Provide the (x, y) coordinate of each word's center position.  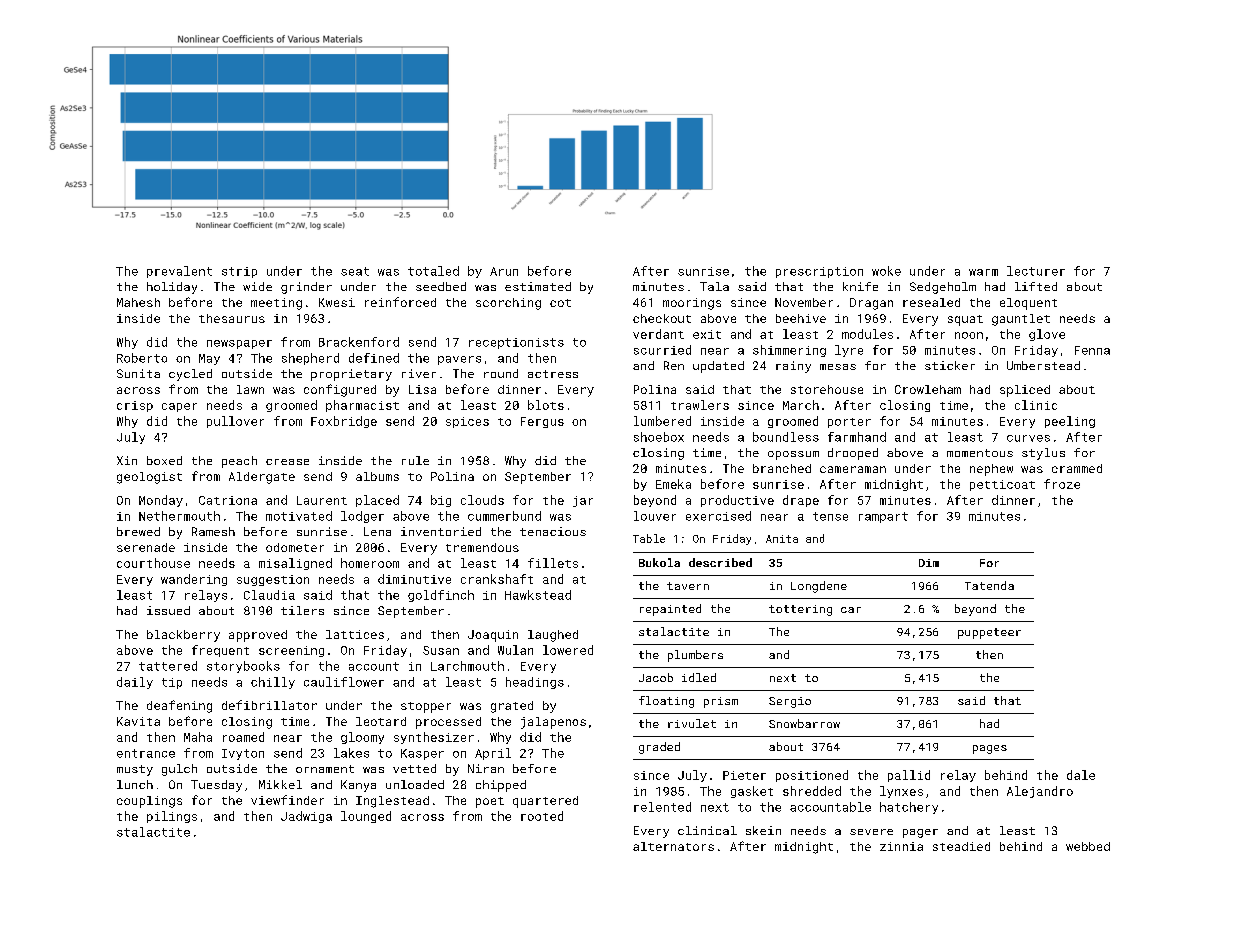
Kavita (138, 721)
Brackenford (359, 342)
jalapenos (553, 723)
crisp (135, 406)
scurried (662, 350)
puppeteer (989, 633)
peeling (1070, 422)
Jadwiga (306, 817)
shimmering (789, 351)
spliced (1025, 391)
